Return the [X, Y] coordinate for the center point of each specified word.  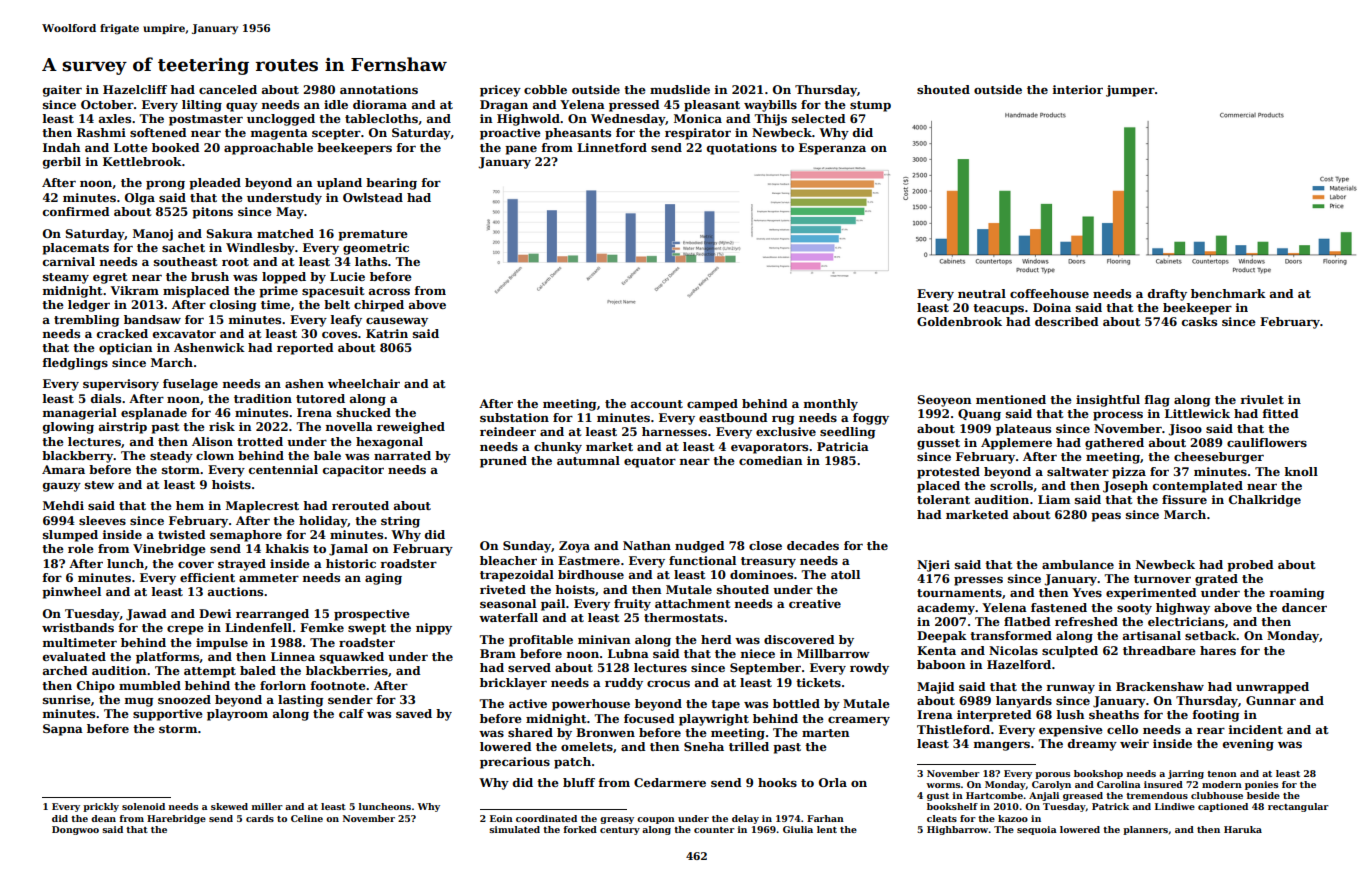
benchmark [1228, 293]
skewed [229, 806]
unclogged [281, 120]
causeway [397, 322]
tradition [263, 398]
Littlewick [1197, 413]
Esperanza [832, 149]
